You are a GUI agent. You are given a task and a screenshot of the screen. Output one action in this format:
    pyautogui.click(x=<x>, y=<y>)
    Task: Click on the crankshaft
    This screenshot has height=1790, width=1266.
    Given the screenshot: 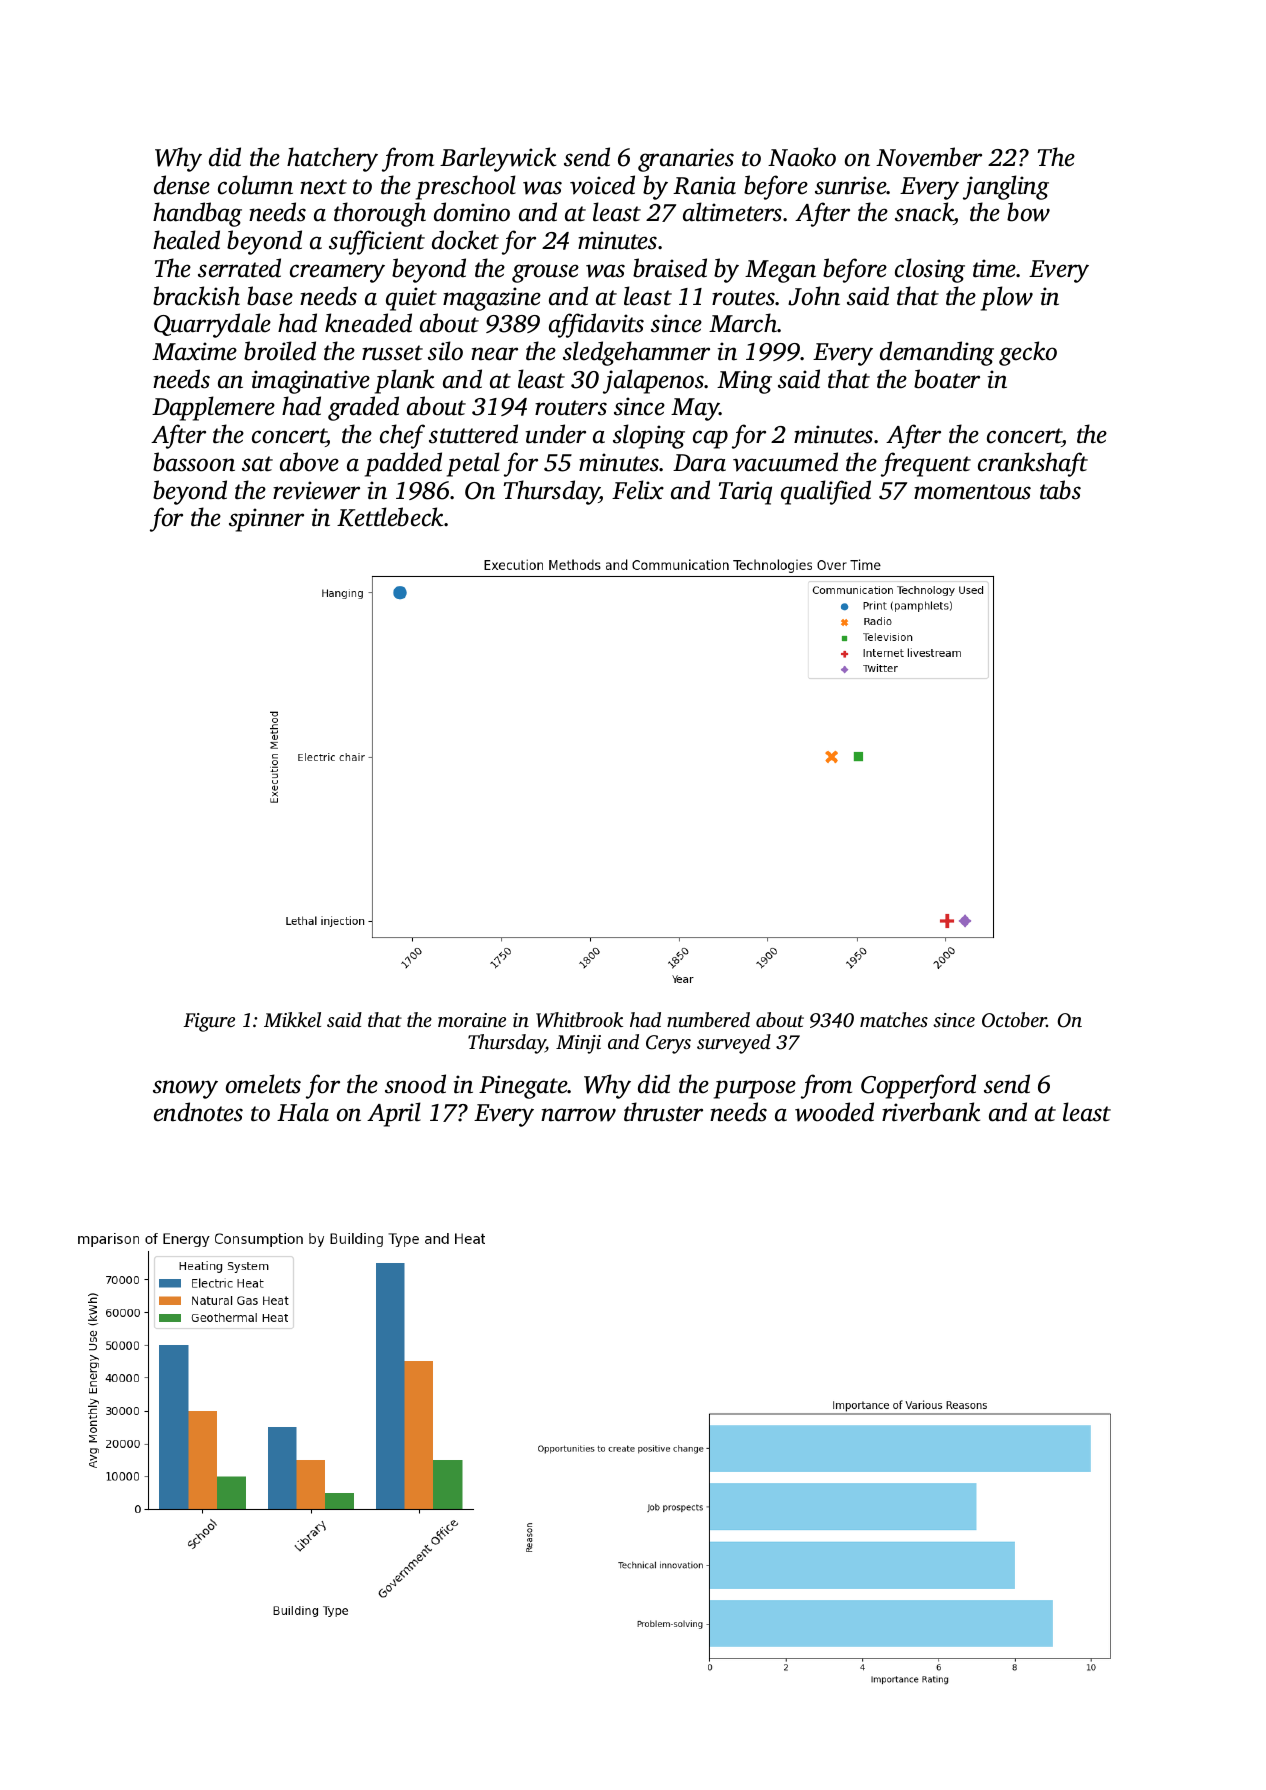 What is the action you would take?
    pyautogui.click(x=1033, y=464)
